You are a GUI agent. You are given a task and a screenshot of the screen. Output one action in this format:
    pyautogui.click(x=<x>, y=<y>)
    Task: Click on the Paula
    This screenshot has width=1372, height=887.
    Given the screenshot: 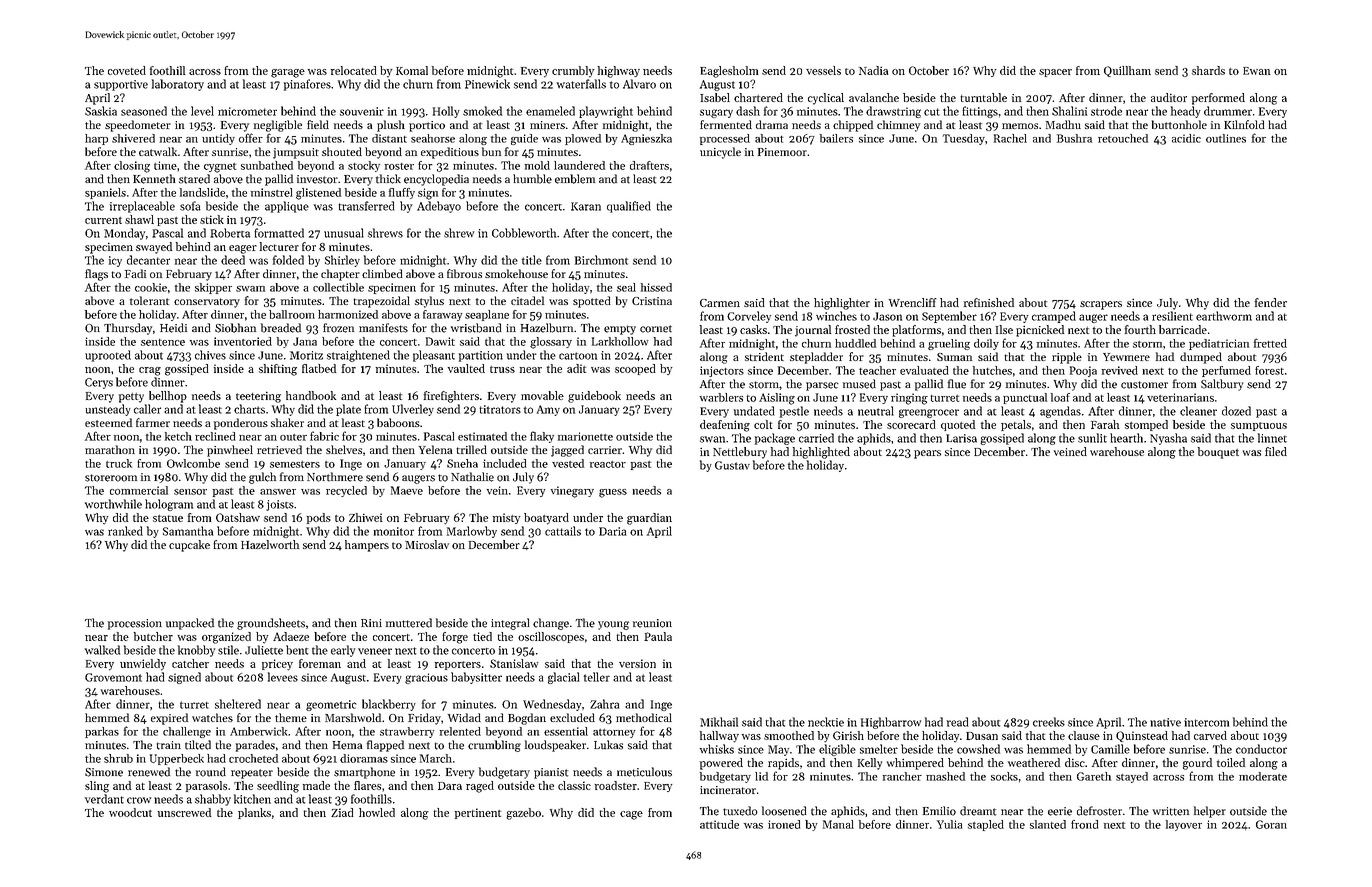 What is the action you would take?
    pyautogui.click(x=658, y=636)
